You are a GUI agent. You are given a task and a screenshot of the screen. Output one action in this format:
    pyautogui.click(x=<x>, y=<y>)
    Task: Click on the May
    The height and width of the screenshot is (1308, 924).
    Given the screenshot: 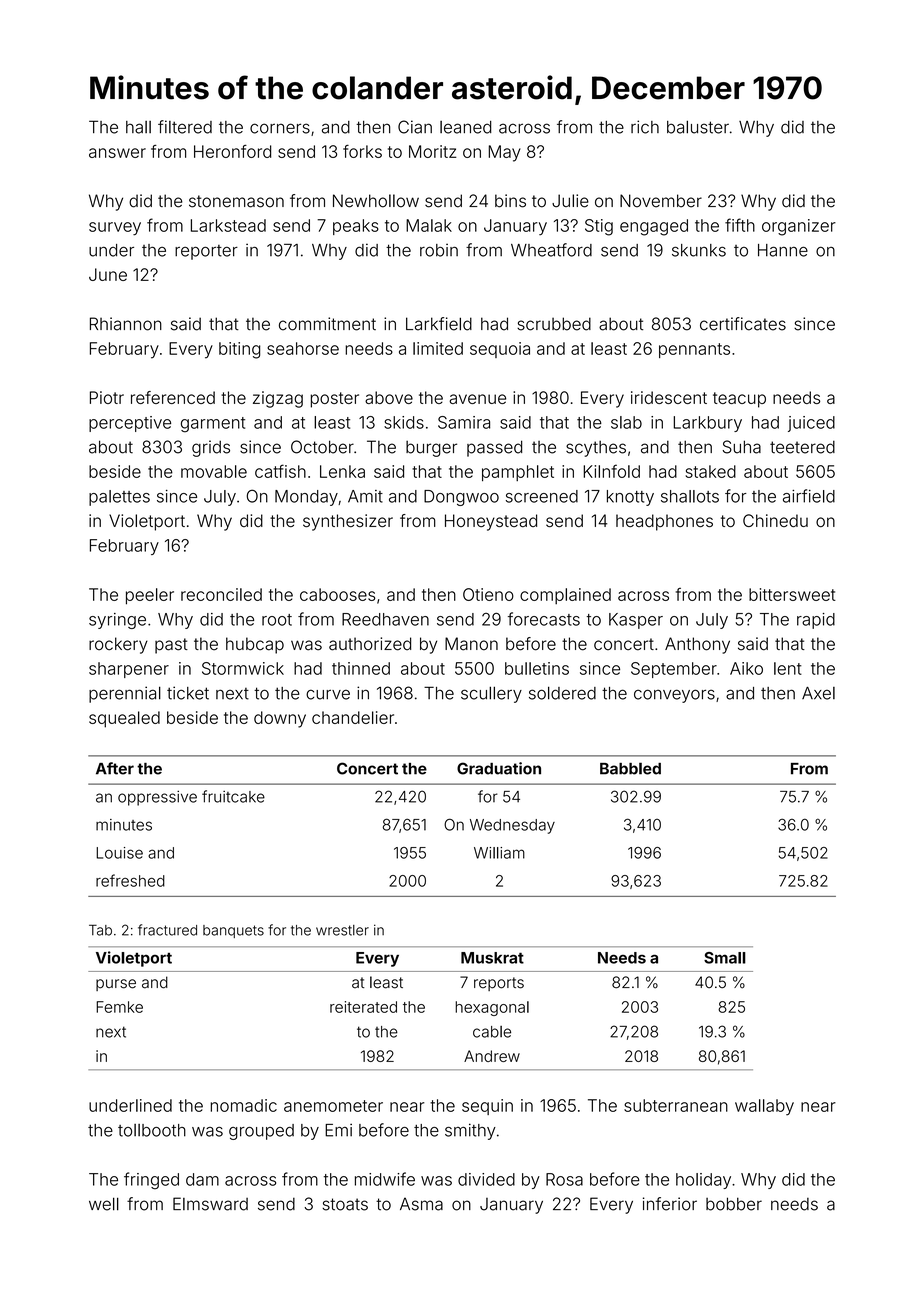 What is the action you would take?
    pyautogui.click(x=505, y=153)
